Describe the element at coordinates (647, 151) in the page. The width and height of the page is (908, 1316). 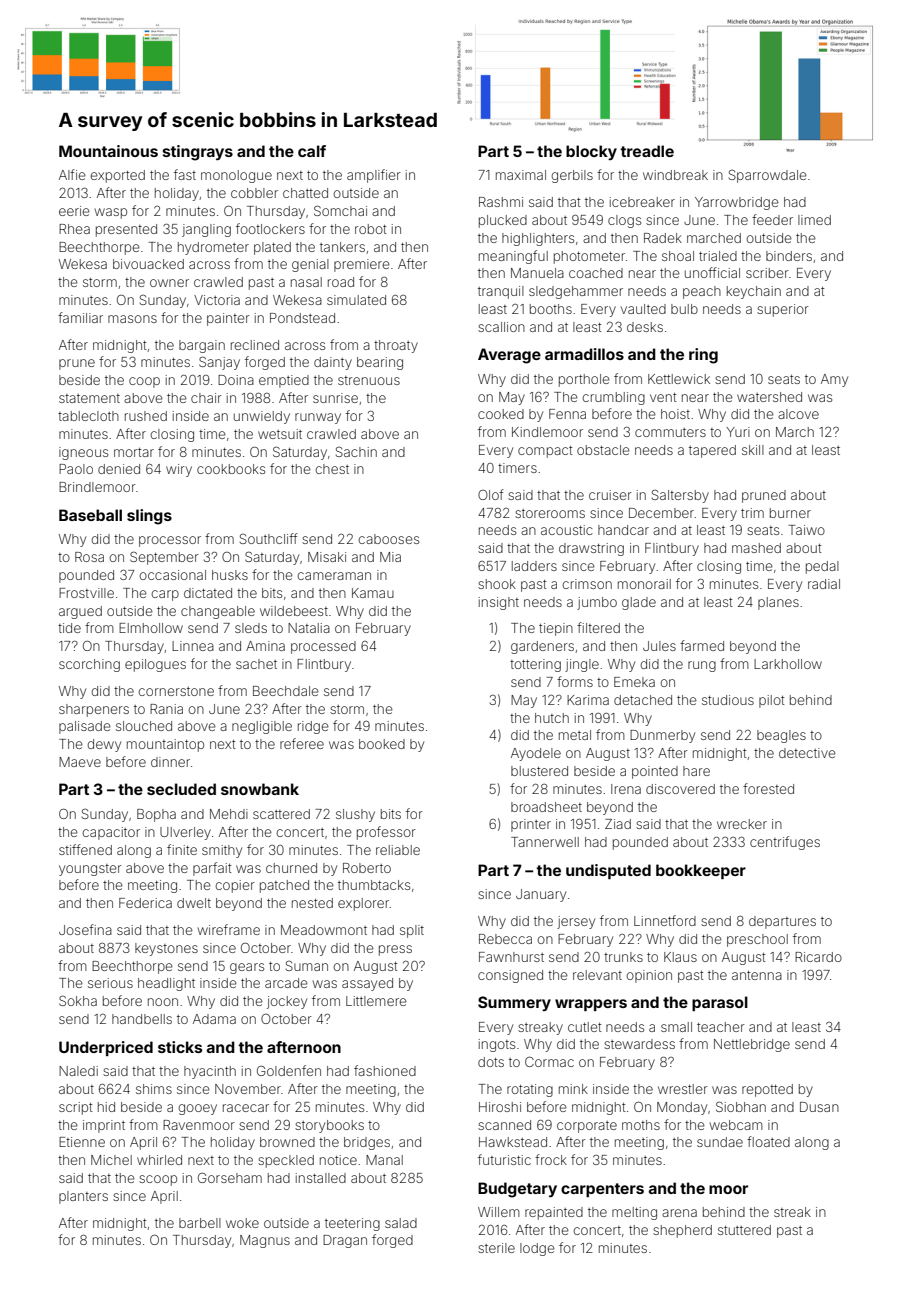
I see `treadle` at that location.
